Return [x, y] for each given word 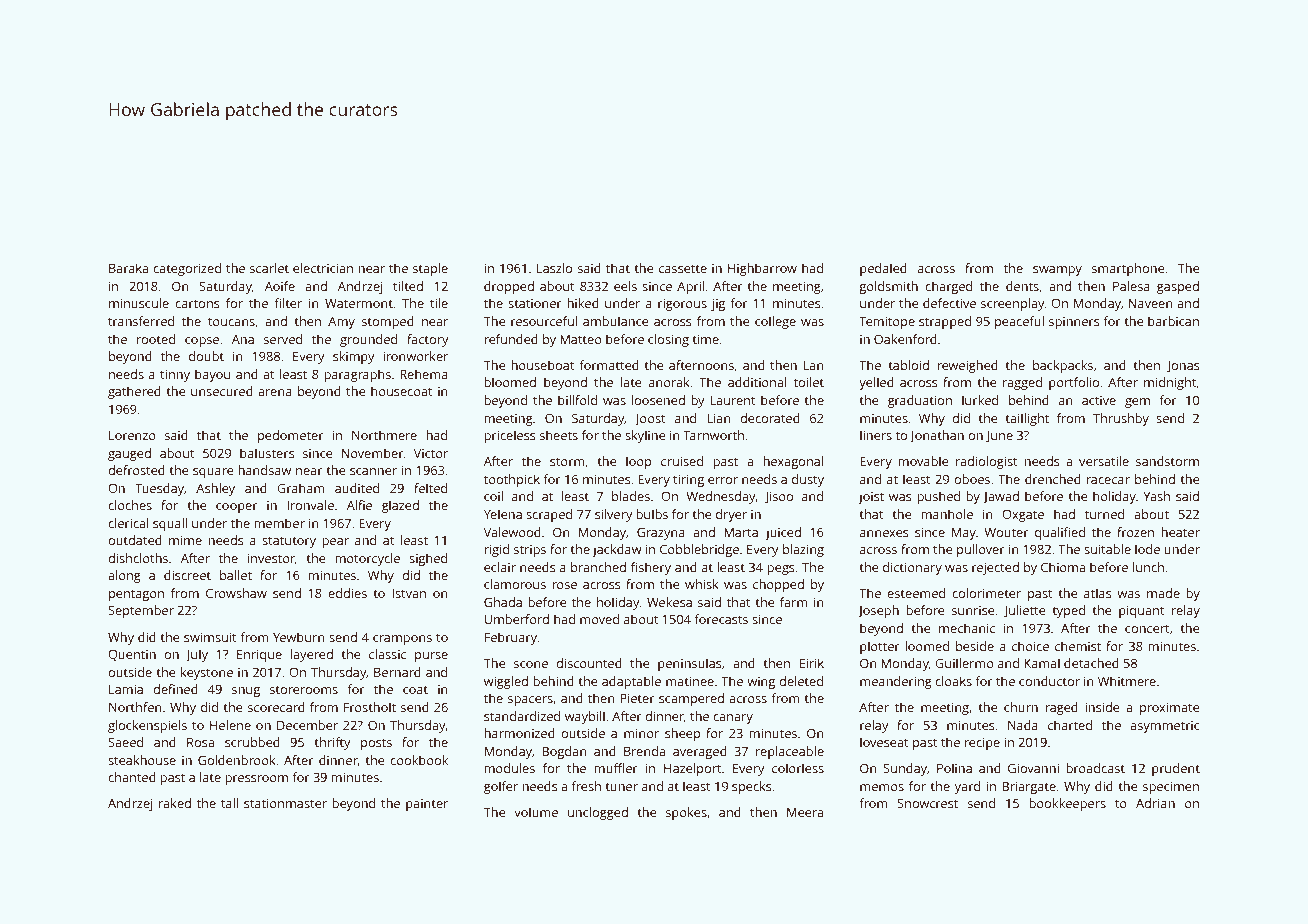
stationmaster [285, 803]
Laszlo [554, 268]
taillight [1027, 419]
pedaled [883, 269]
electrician [323, 268]
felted [430, 488]
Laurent [733, 400]
